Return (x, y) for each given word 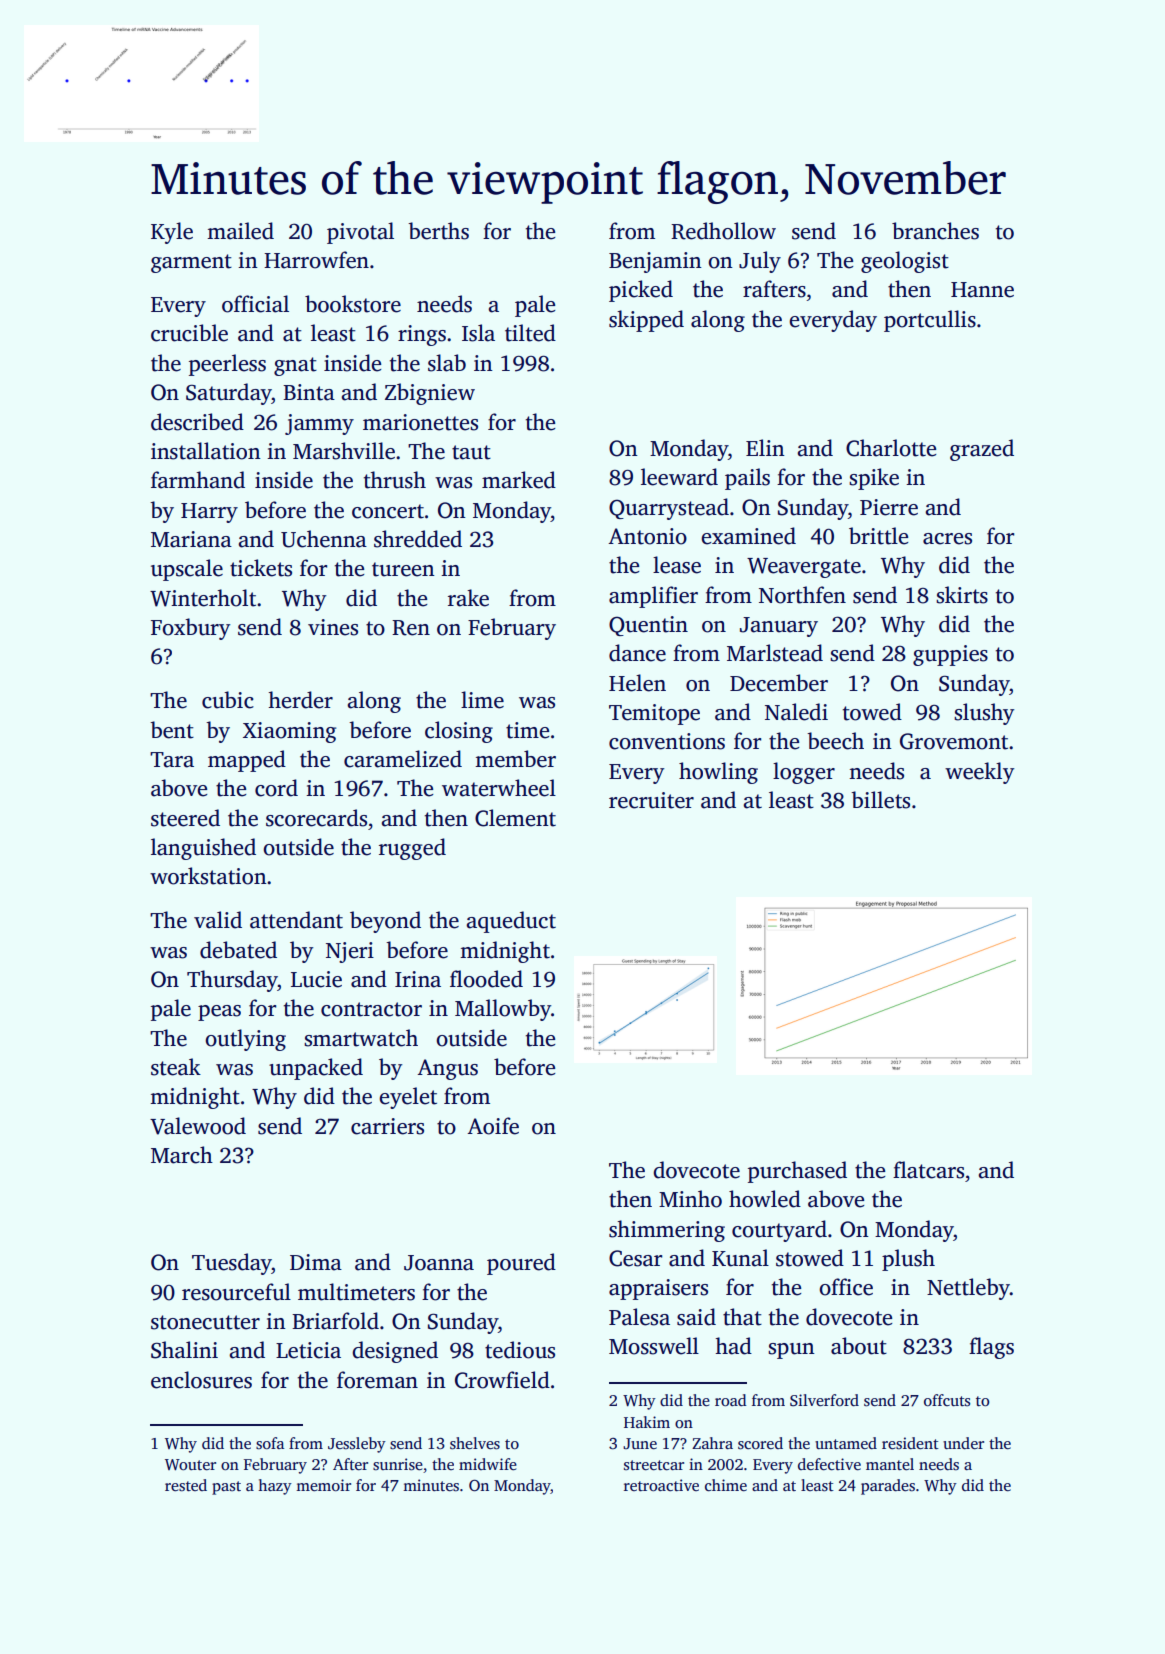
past (226, 1488)
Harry (209, 513)
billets (880, 800)
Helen (637, 683)
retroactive (661, 1485)
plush (908, 1260)
